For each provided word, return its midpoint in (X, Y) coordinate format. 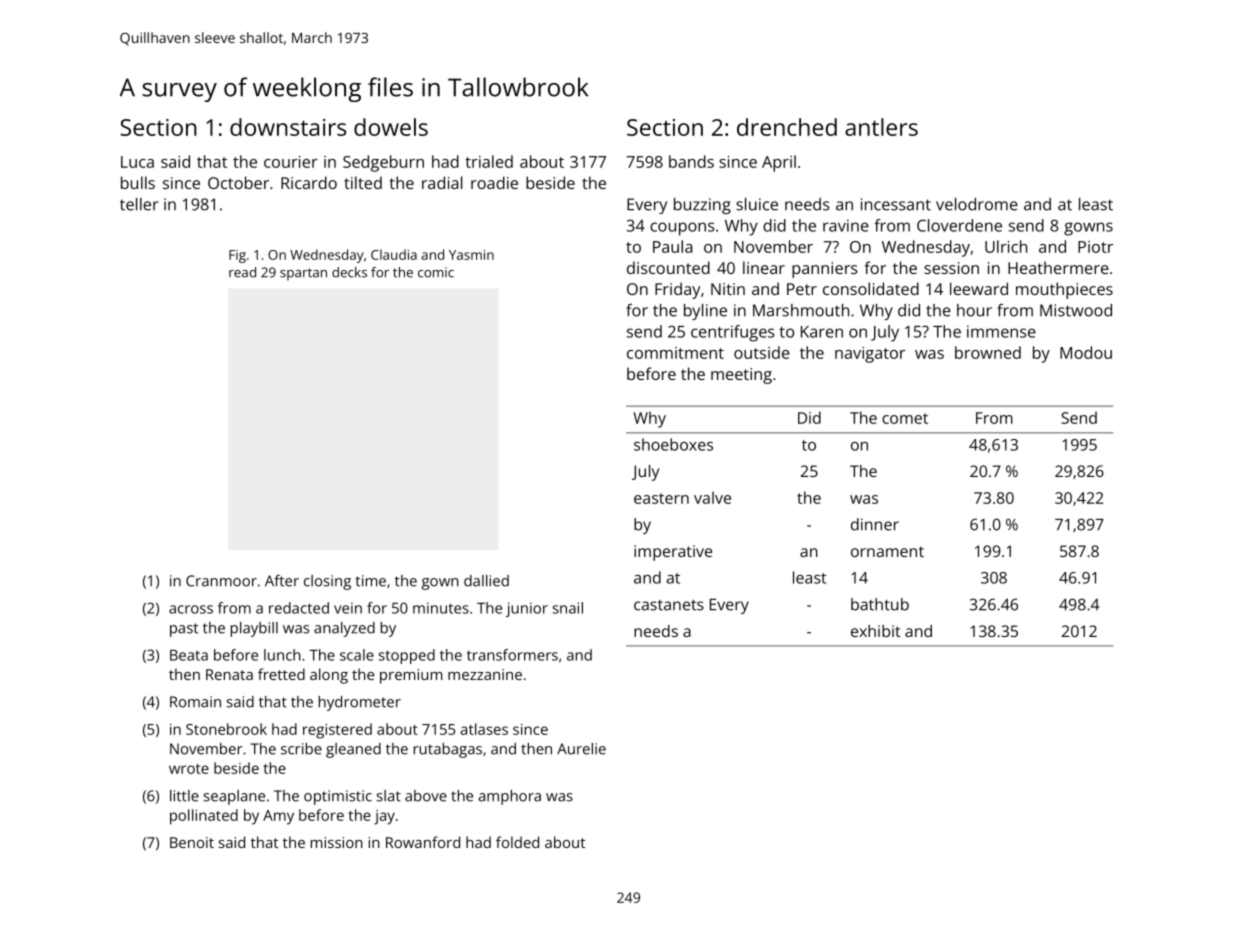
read (242, 272)
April (779, 163)
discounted (668, 267)
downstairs (288, 127)
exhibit (876, 631)
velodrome (977, 204)
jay (384, 817)
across (191, 609)
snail (568, 608)
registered (337, 731)
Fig (237, 256)
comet (905, 418)
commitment (675, 353)
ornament (887, 551)
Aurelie (581, 749)
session (951, 268)
